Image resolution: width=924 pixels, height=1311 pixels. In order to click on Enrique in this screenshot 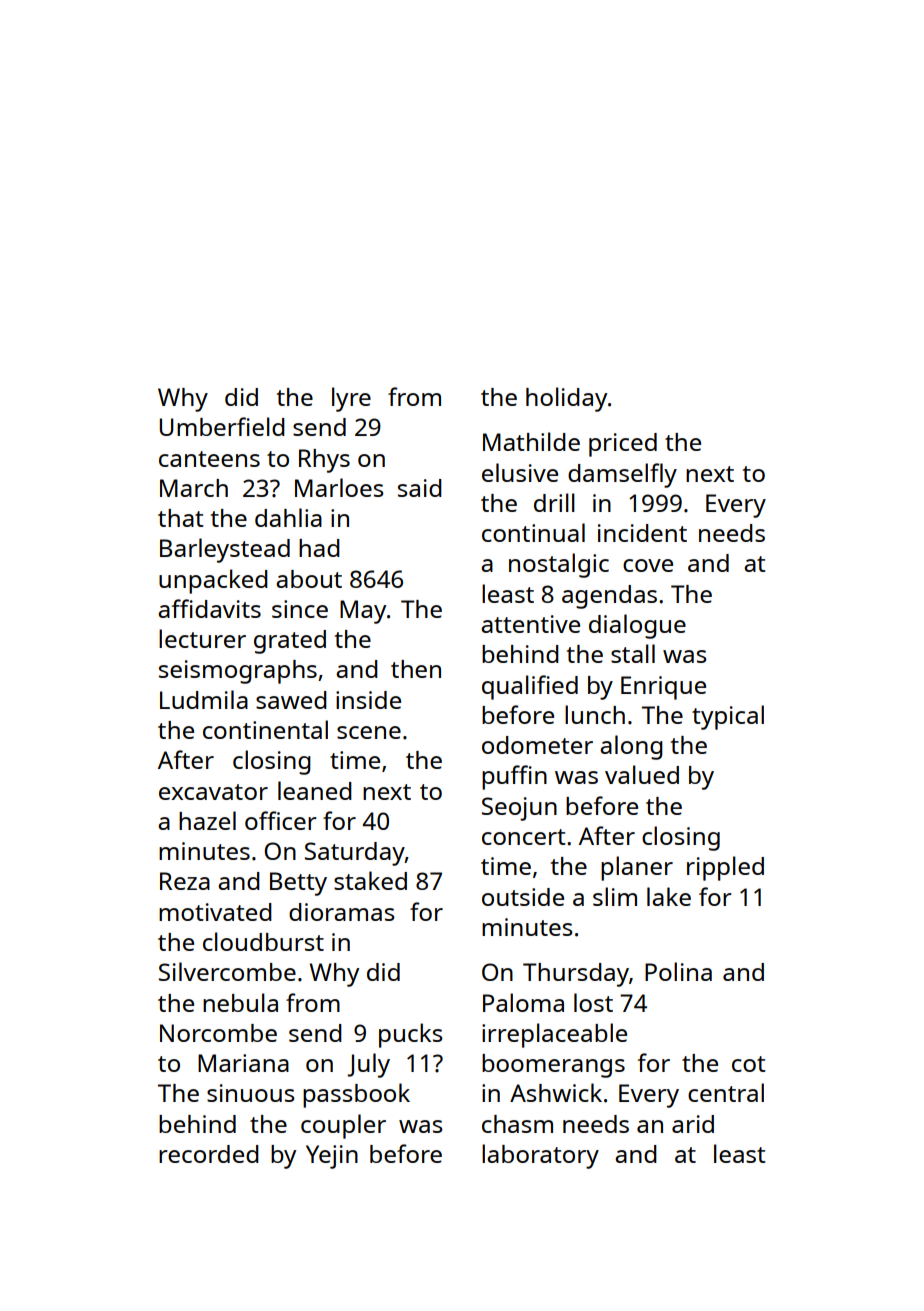, I will do `click(663, 688)`.
